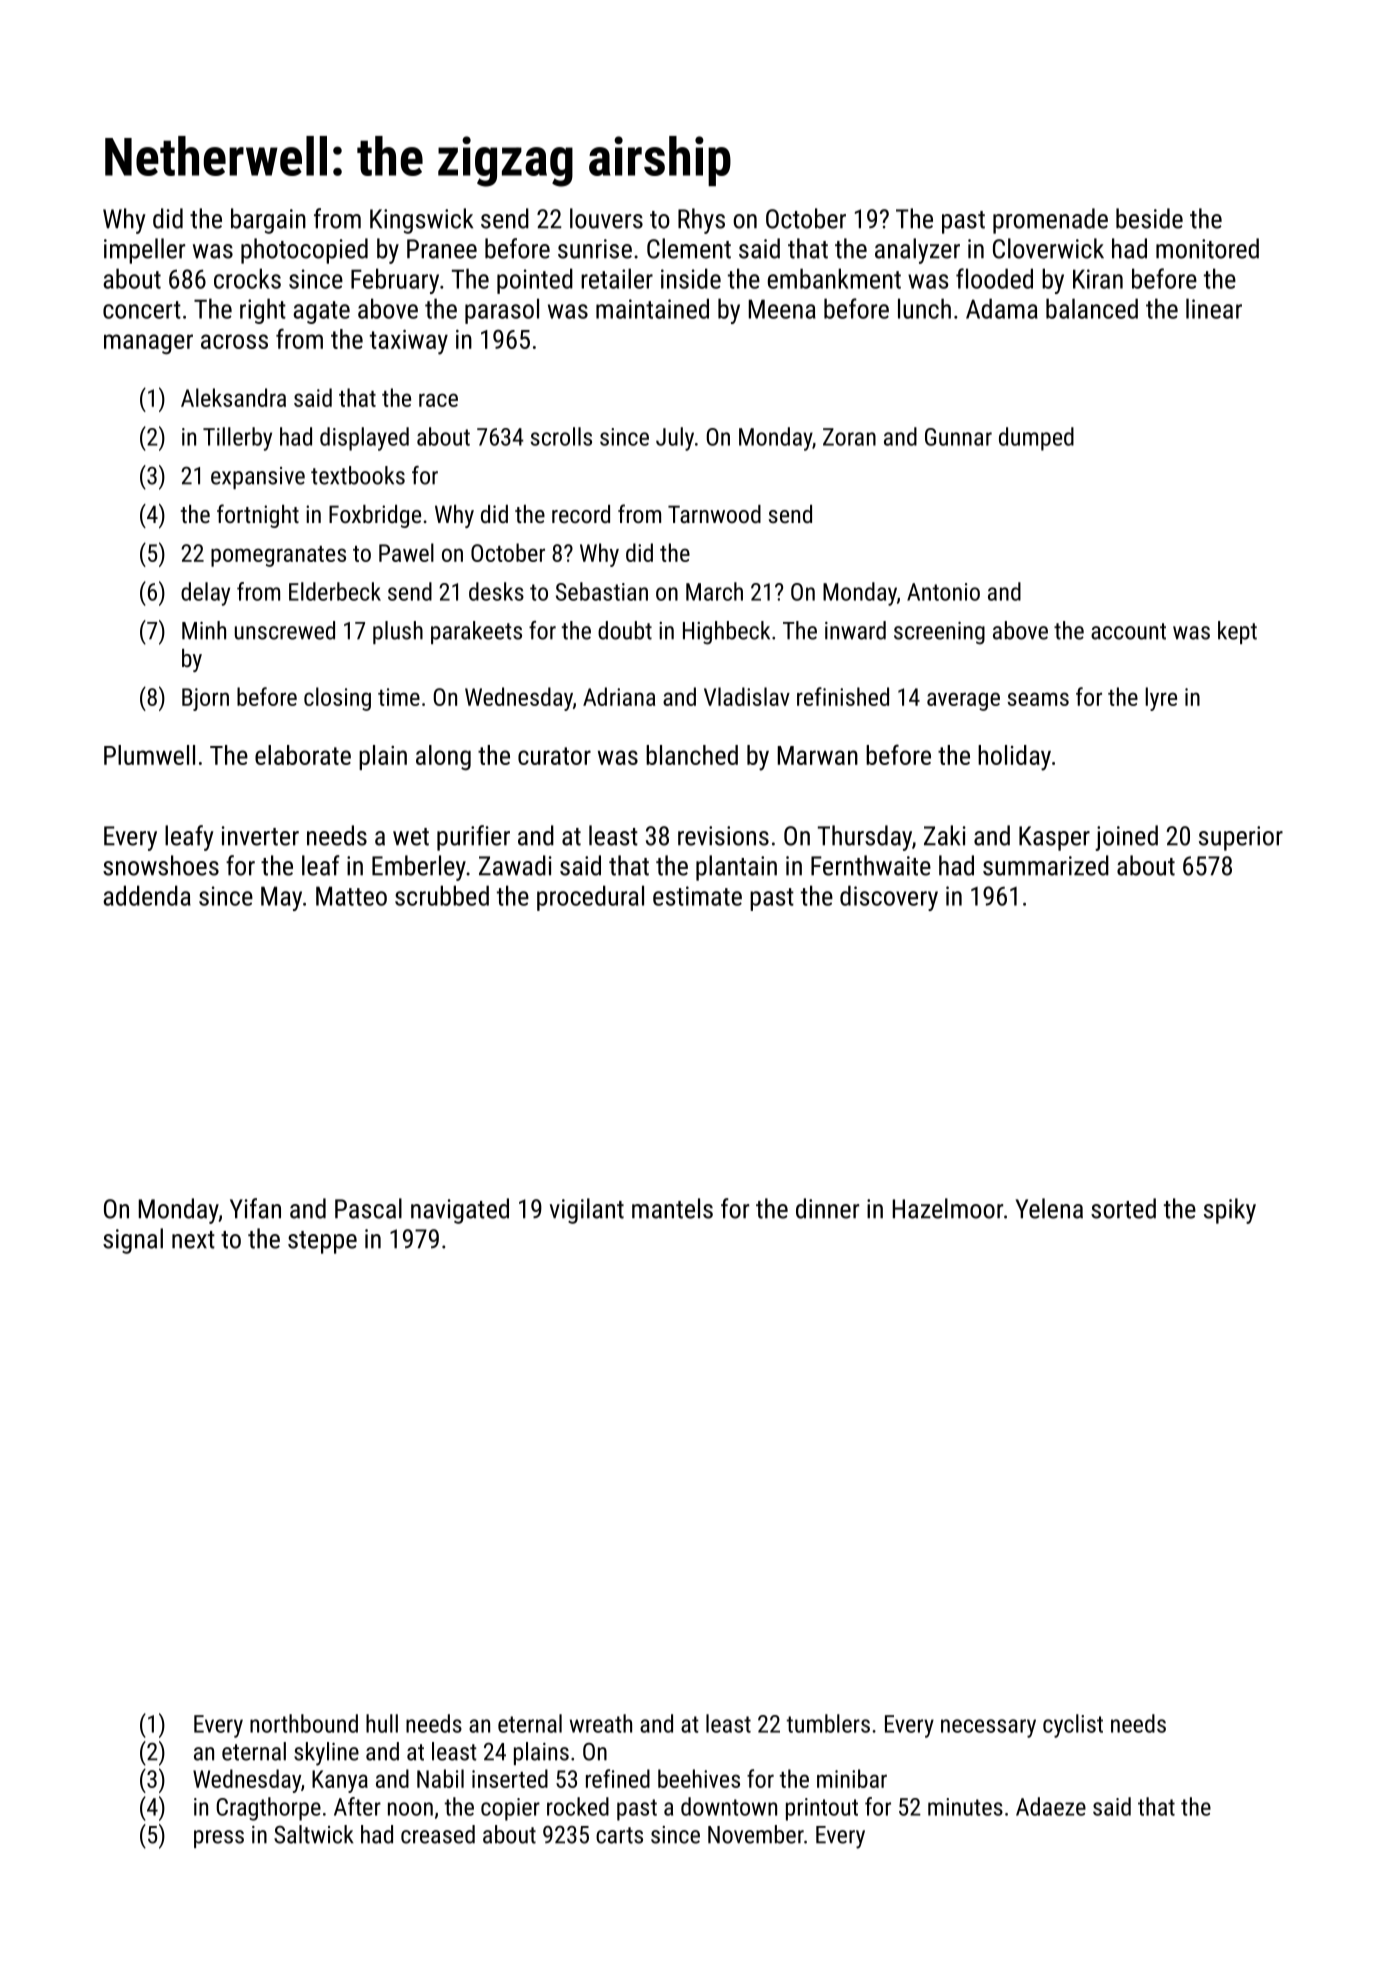 The height and width of the screenshot is (1969, 1386). I want to click on Adaeze, so click(1051, 1806).
